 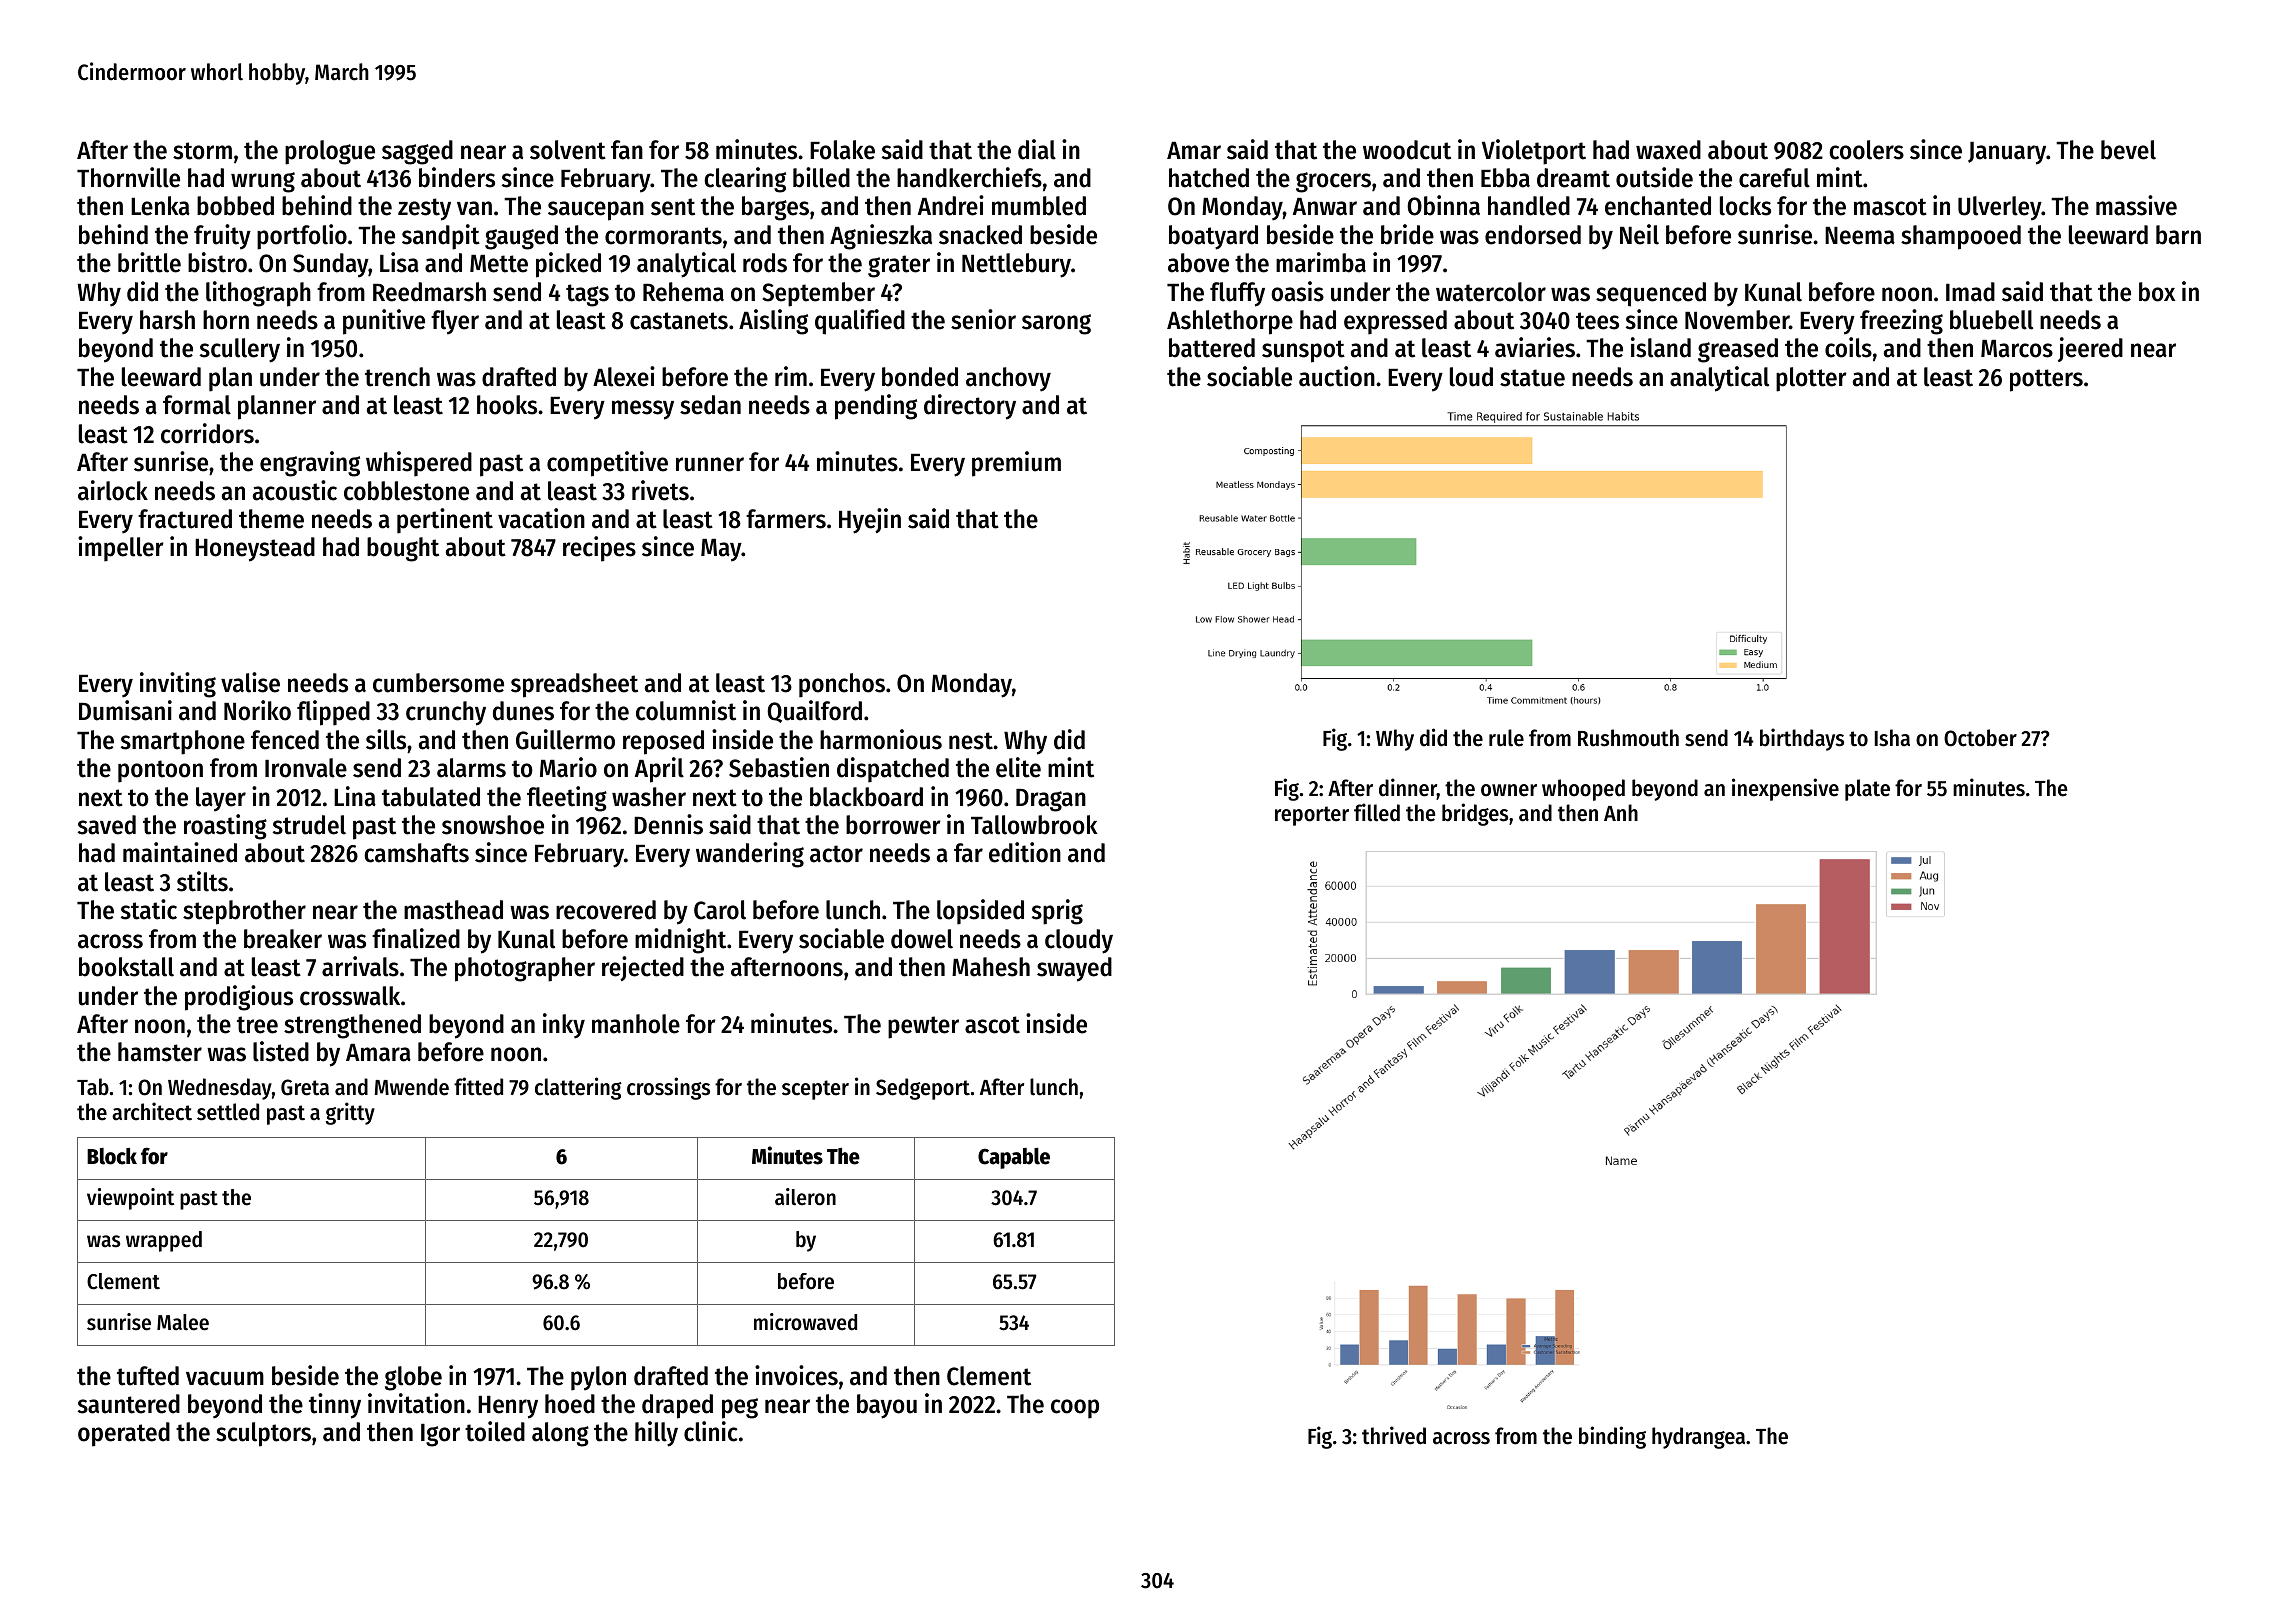 I want to click on Henry, so click(x=508, y=1407).
